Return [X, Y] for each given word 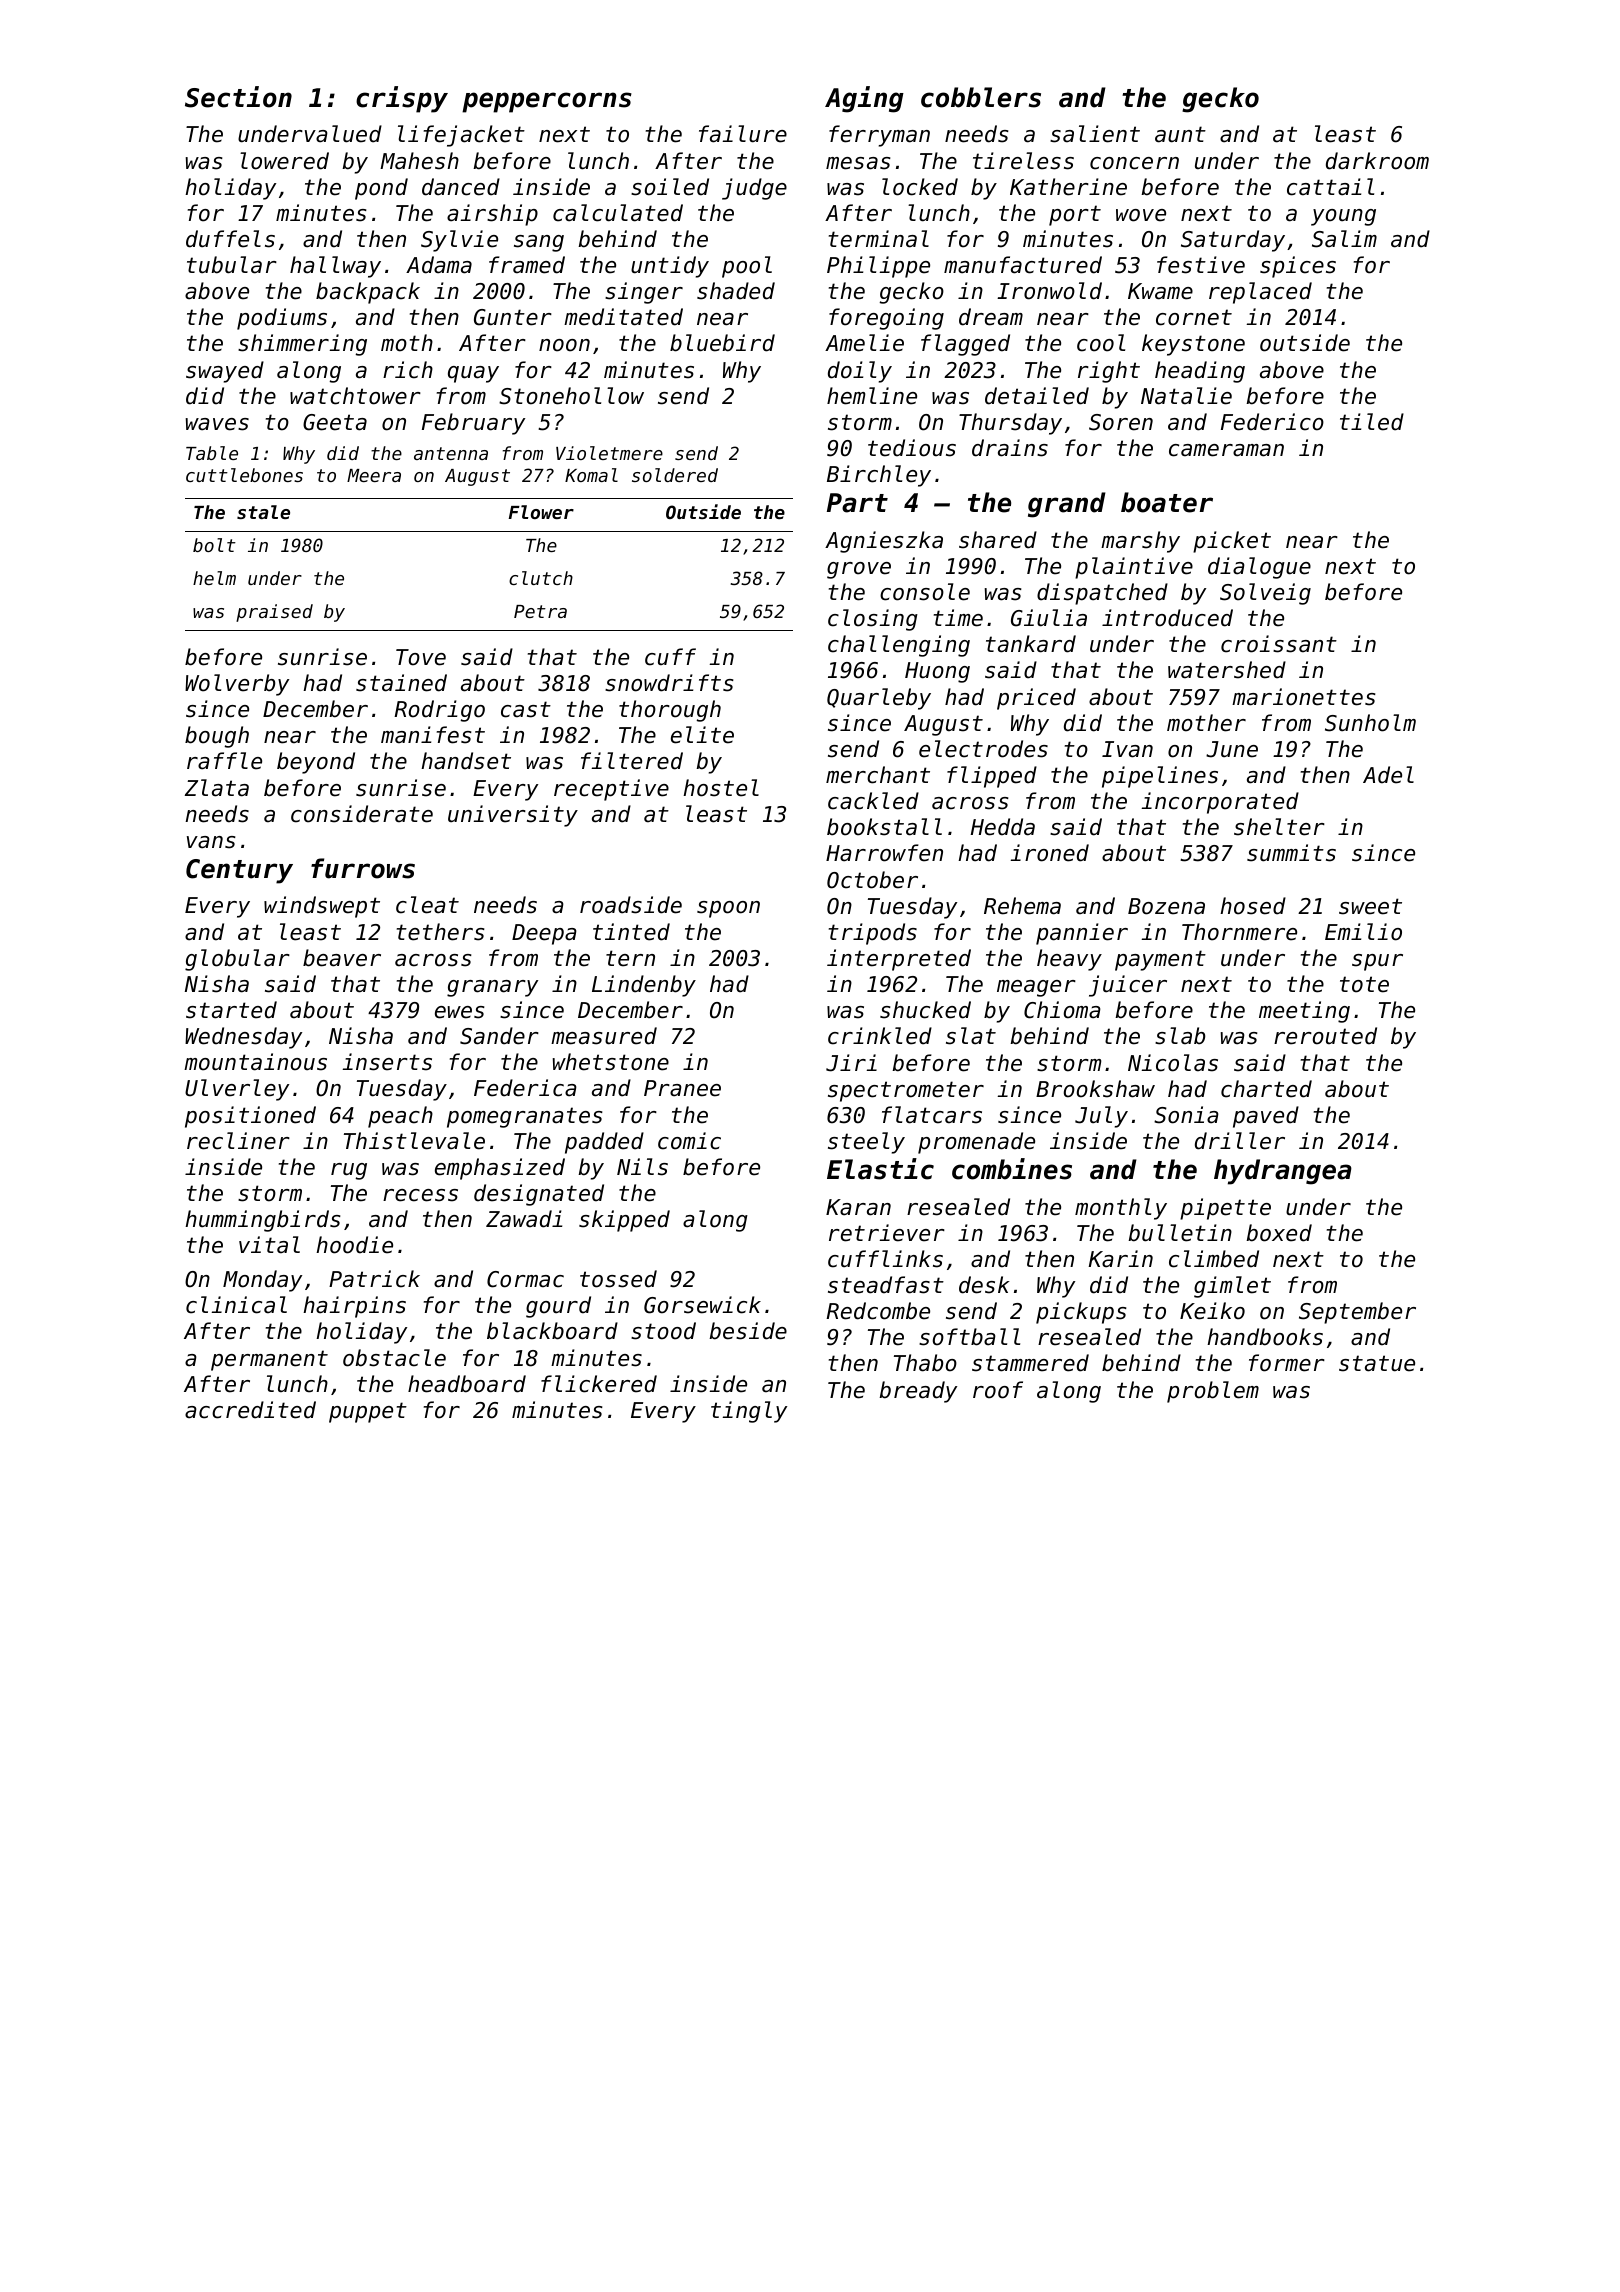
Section [238, 97]
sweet [1370, 906]
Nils [642, 1167]
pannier [1082, 934]
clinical [236, 1305]
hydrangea [1283, 1172]
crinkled [880, 1036]
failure [743, 134]
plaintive [1134, 568]
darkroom [1377, 161]
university [513, 816]
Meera [374, 475]
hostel [721, 788]
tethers [441, 932]
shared [998, 540]
